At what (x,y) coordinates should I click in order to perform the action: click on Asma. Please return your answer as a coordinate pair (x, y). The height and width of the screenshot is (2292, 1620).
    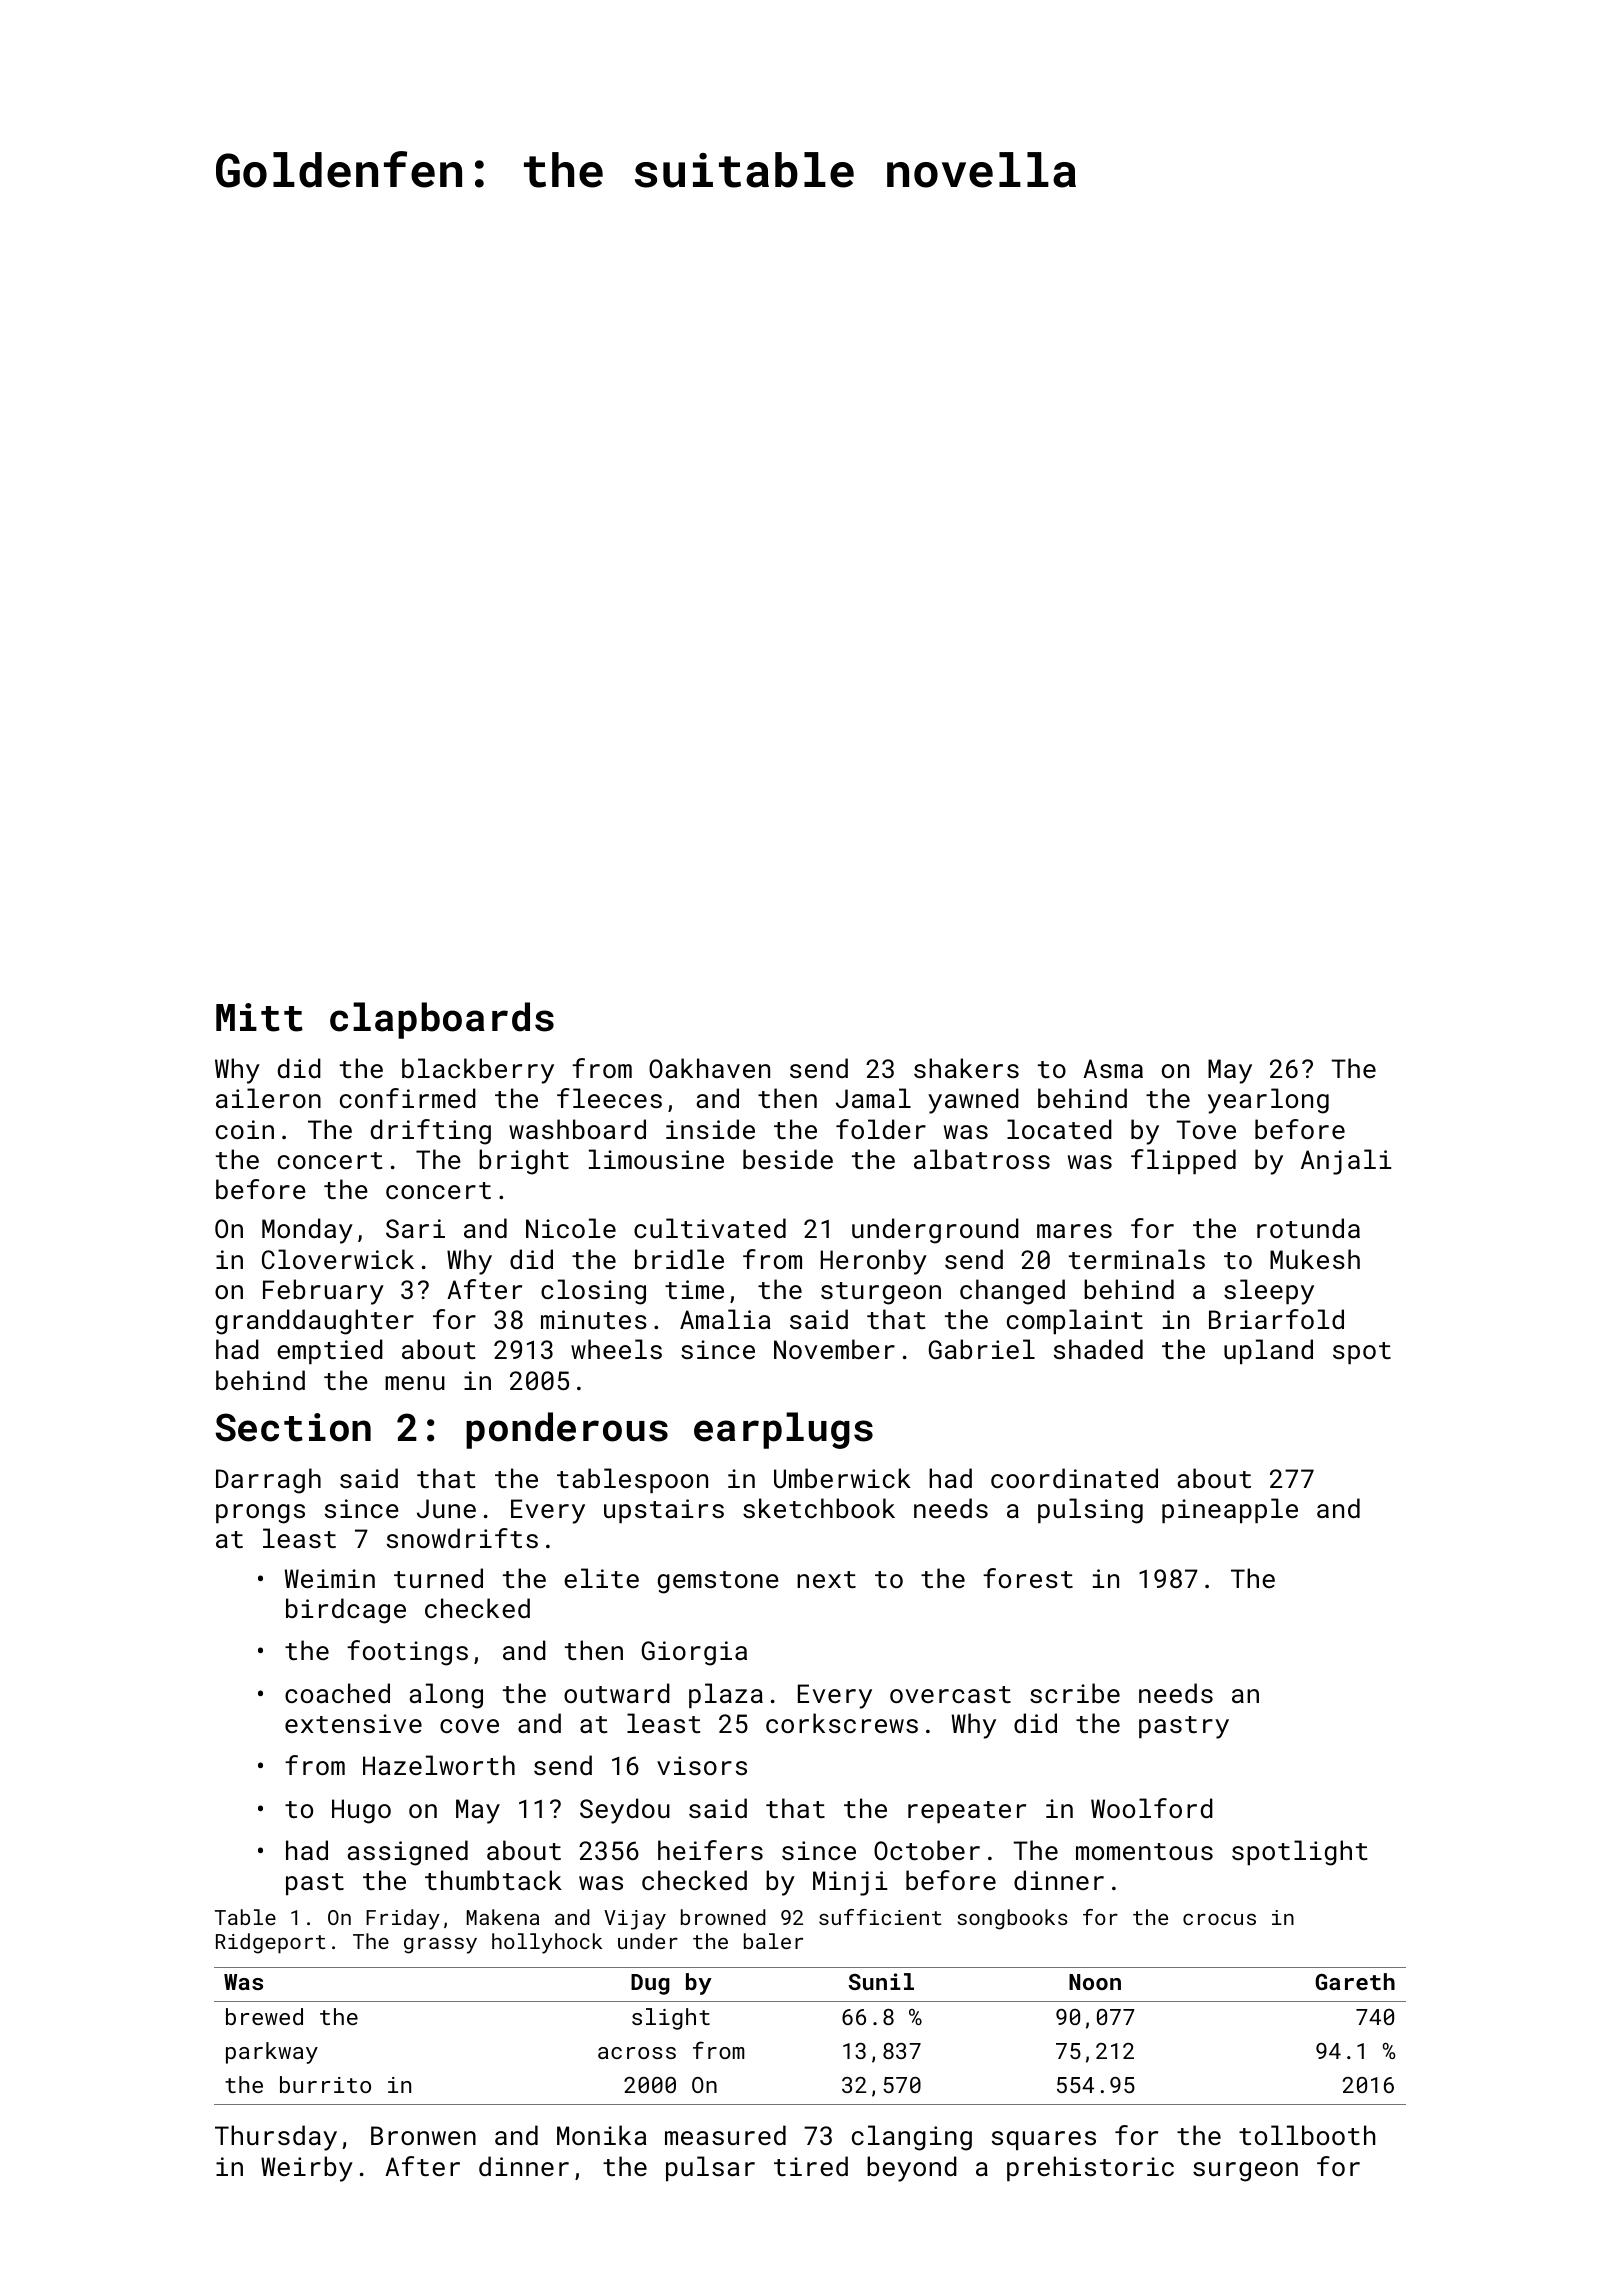
    Looking at the image, I should click on (1113, 1068).
